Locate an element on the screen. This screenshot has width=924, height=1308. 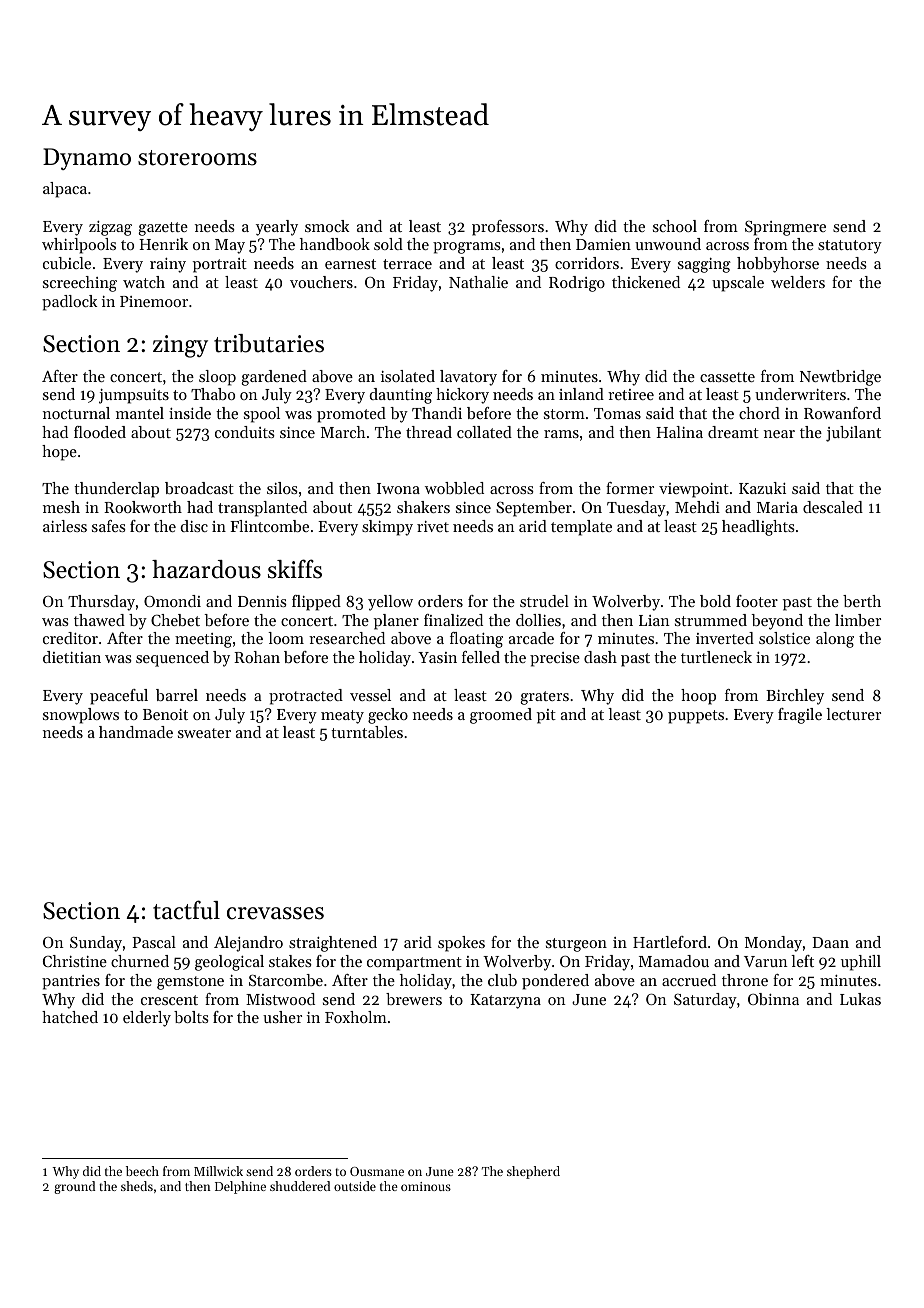
tributaries is located at coordinates (269, 343).
